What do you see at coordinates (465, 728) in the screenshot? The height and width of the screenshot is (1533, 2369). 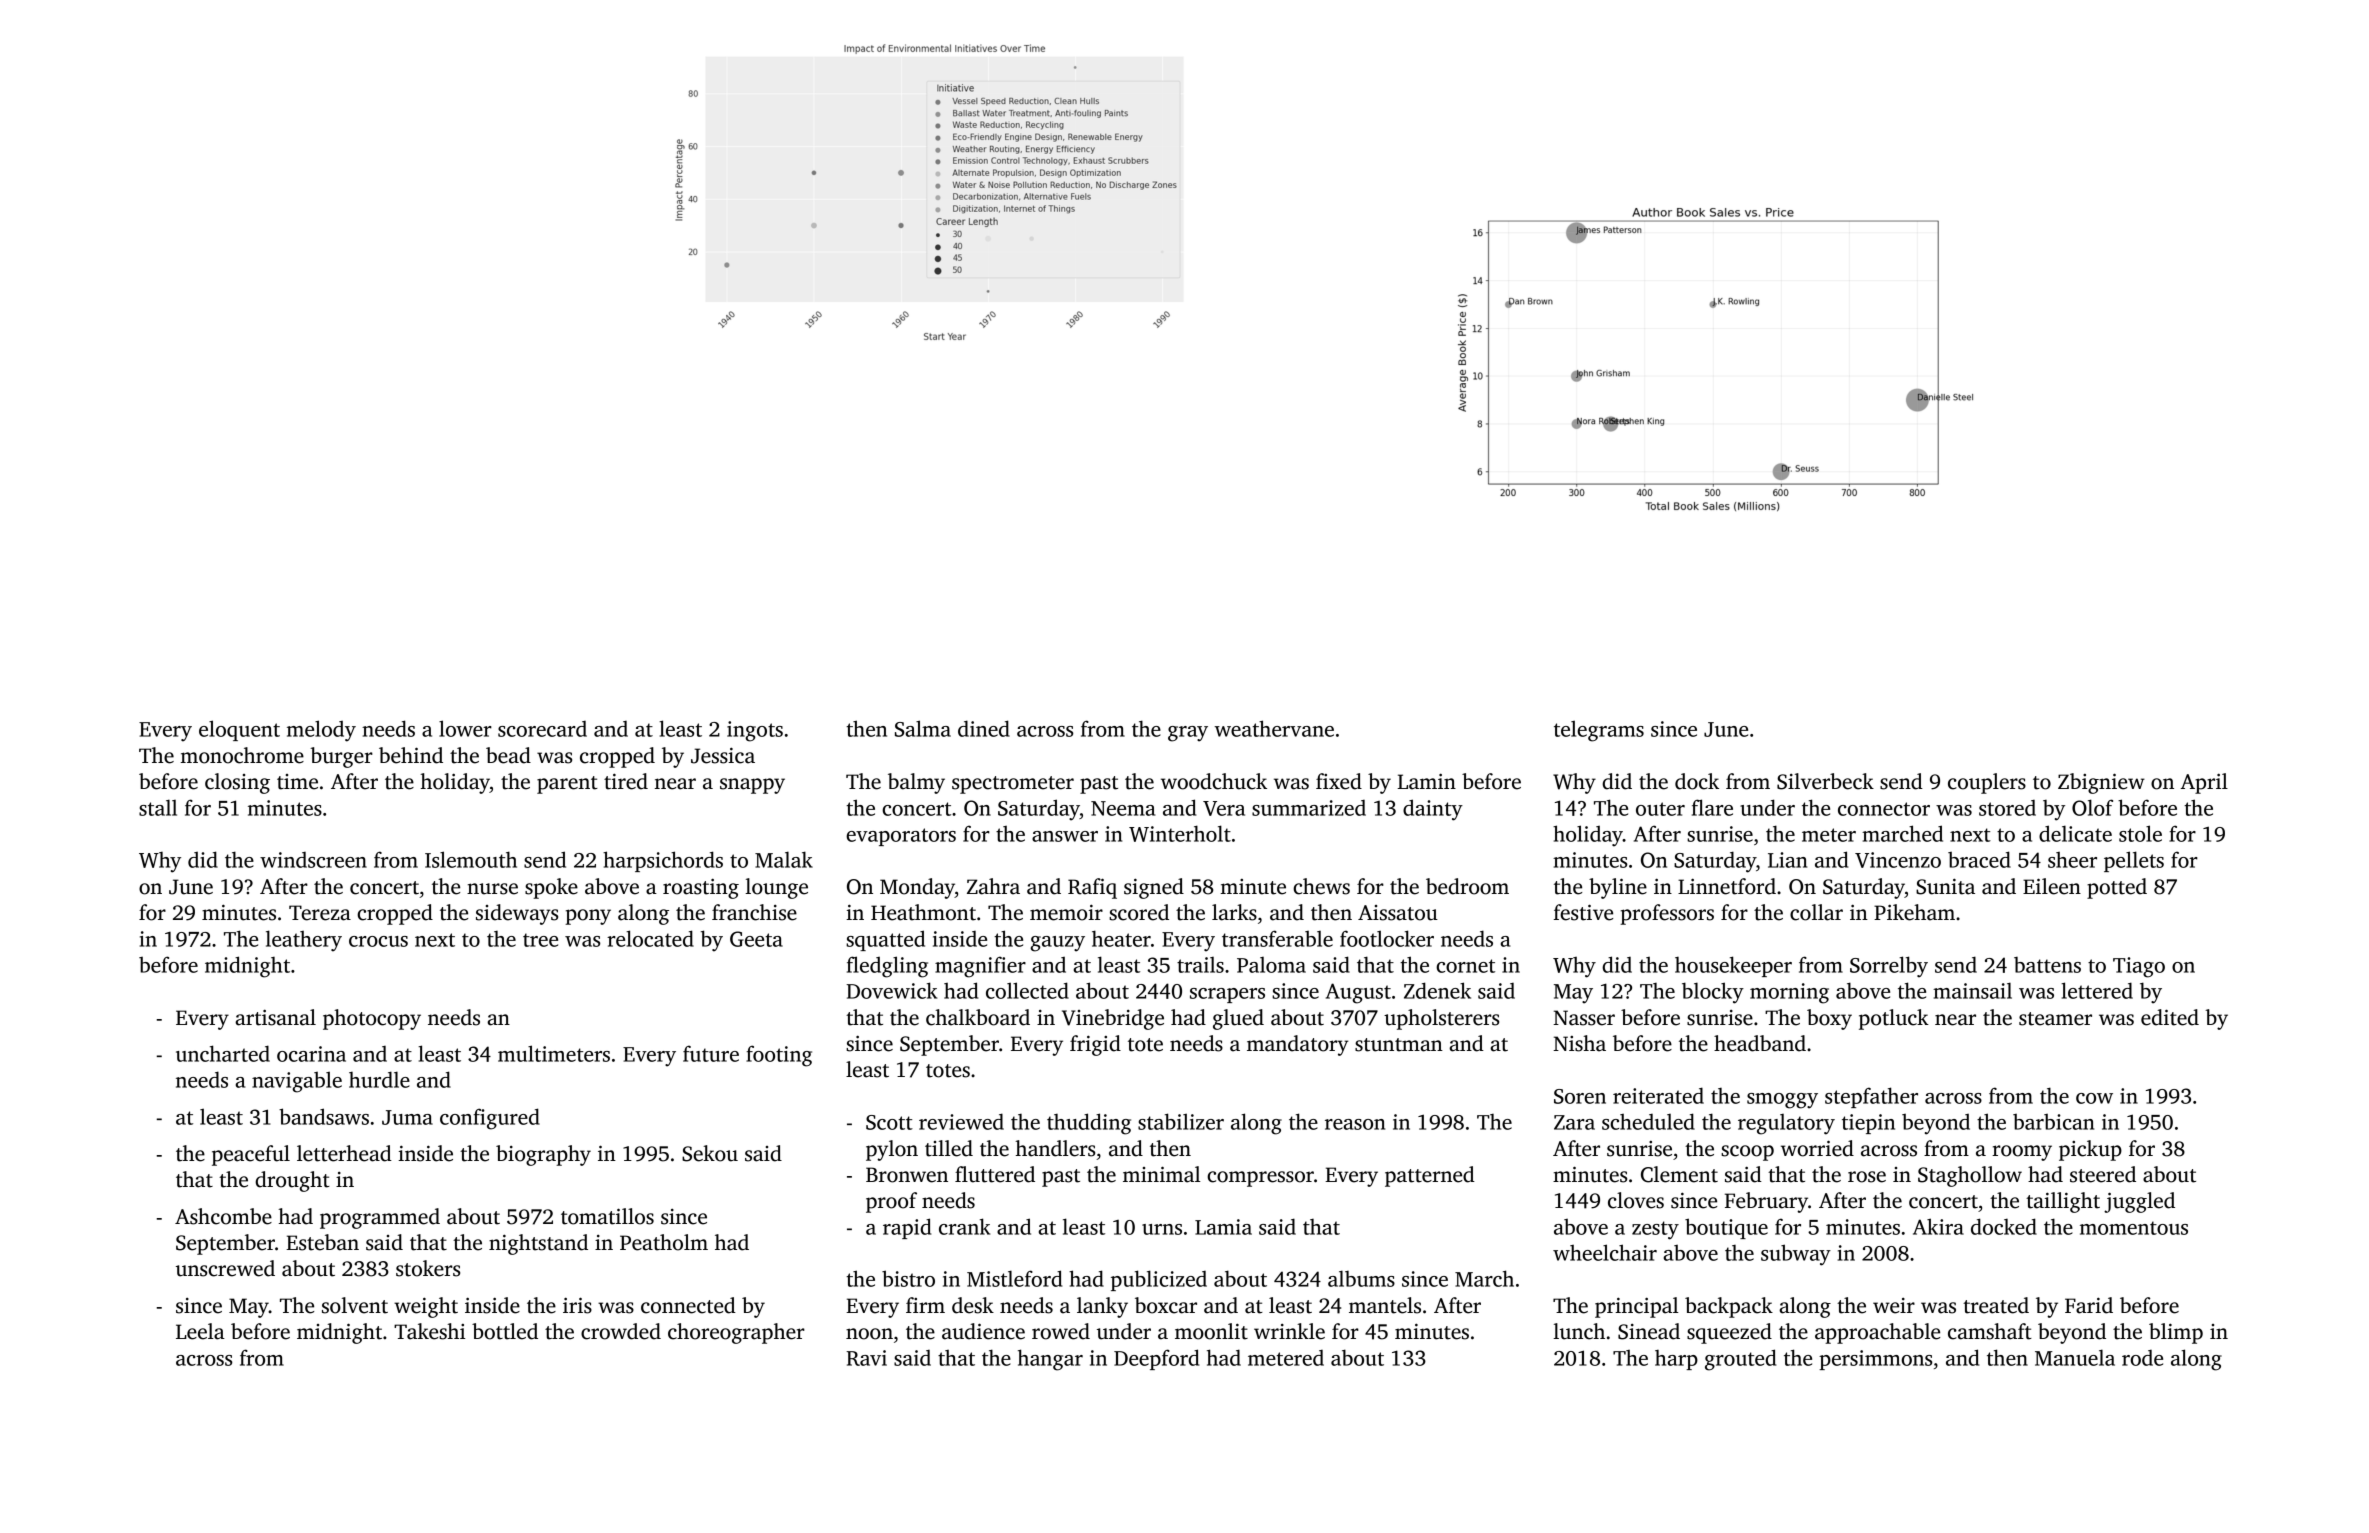 I see `lower` at bounding box center [465, 728].
